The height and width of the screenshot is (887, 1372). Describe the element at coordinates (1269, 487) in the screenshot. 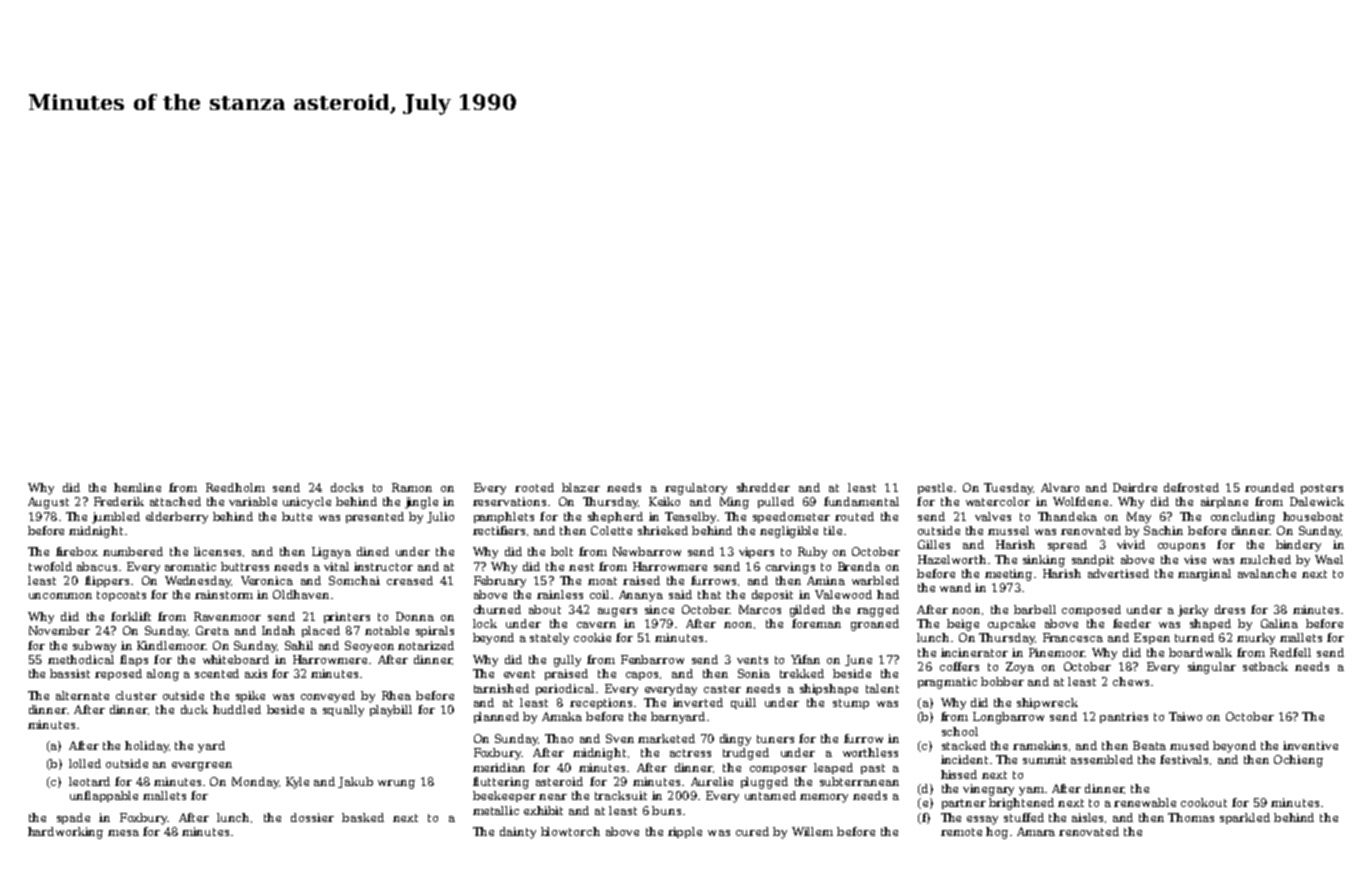

I see `rounded` at that location.
